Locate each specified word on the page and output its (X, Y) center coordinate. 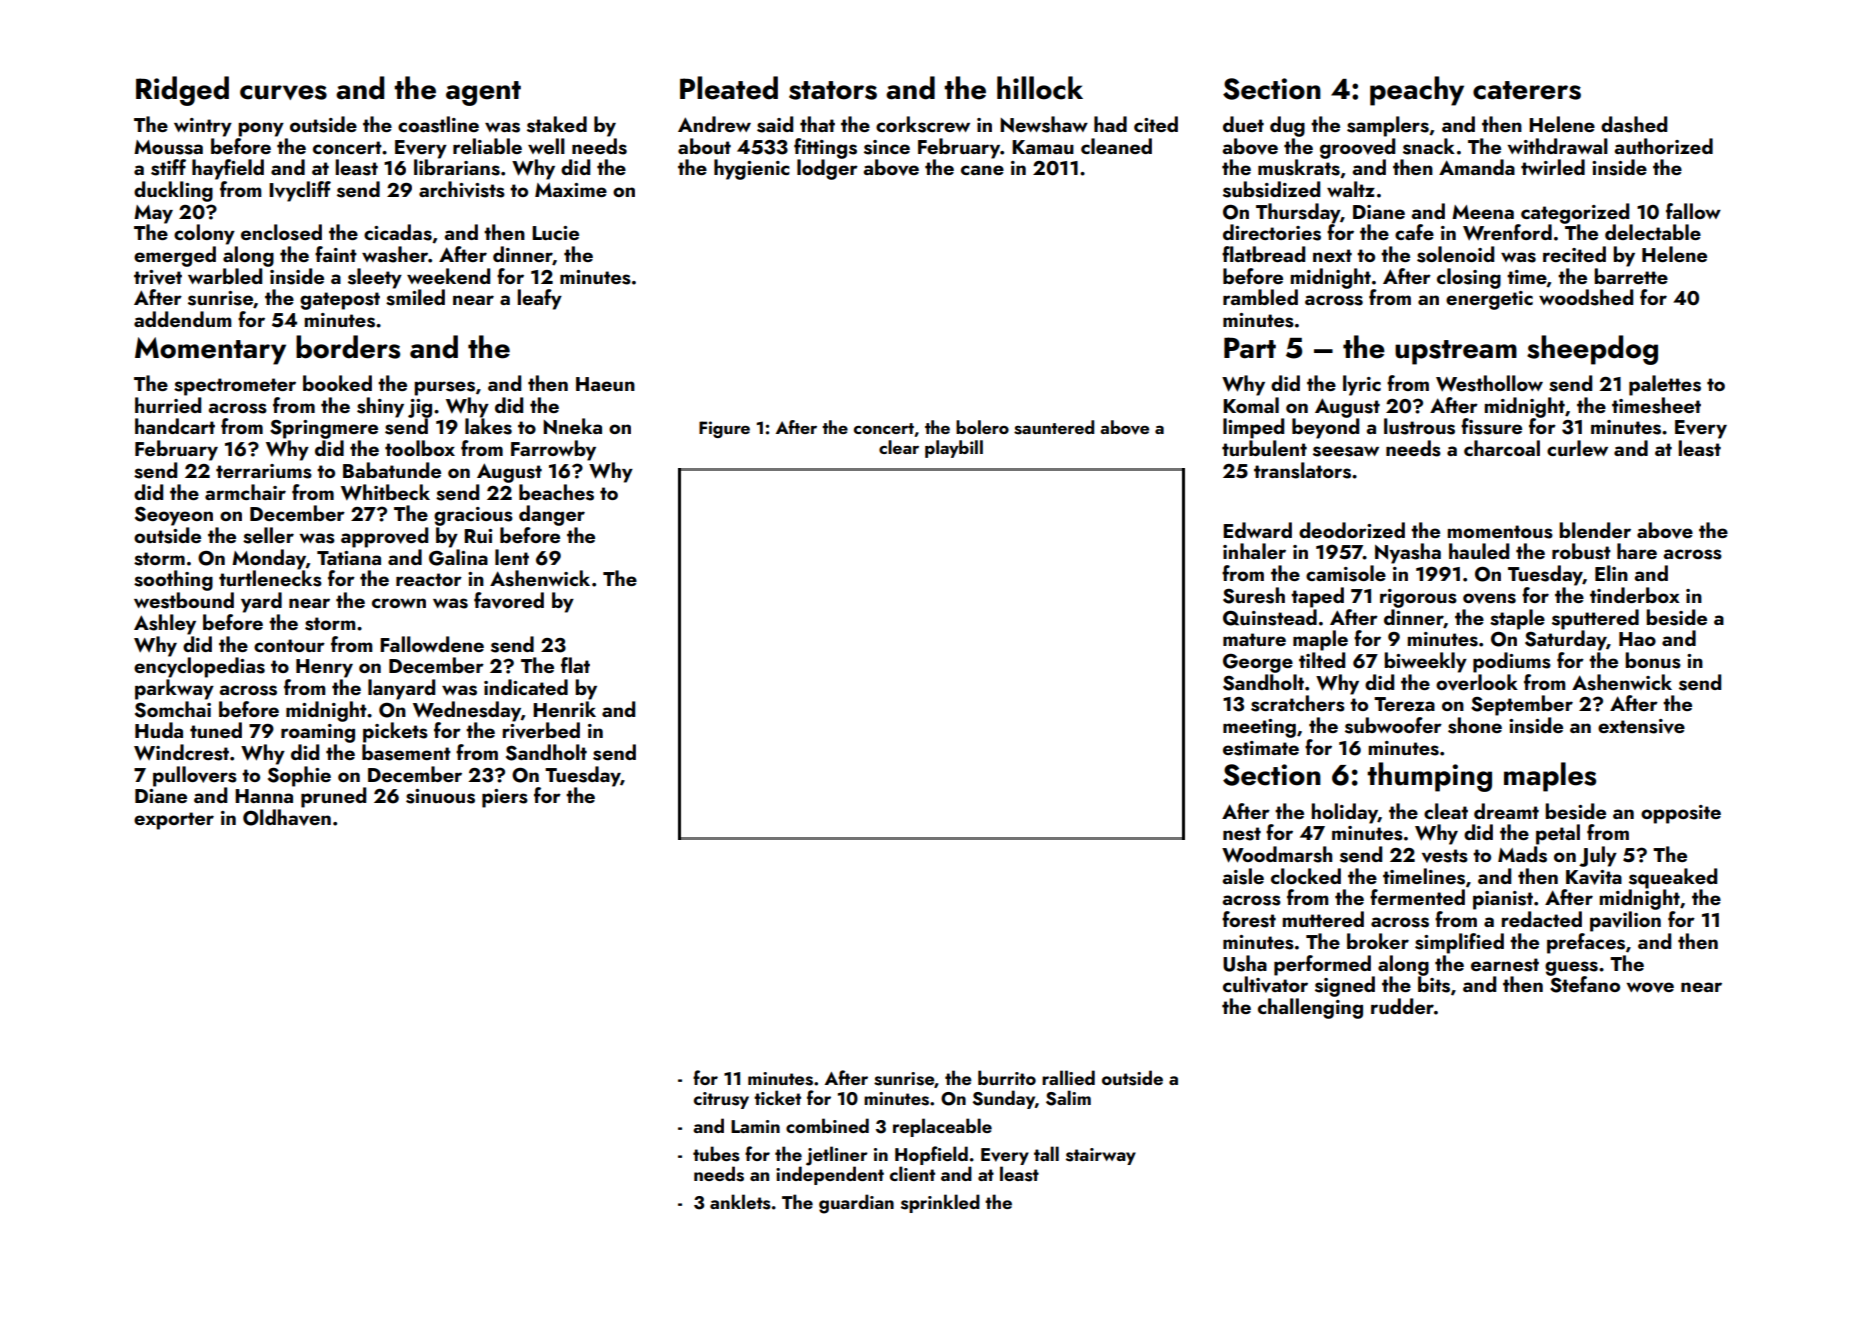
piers (505, 798)
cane (982, 170)
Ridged (182, 91)
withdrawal (1557, 146)
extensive (1641, 726)
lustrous (1419, 426)
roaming (318, 733)
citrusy (721, 1100)
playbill (954, 449)
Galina (458, 557)
